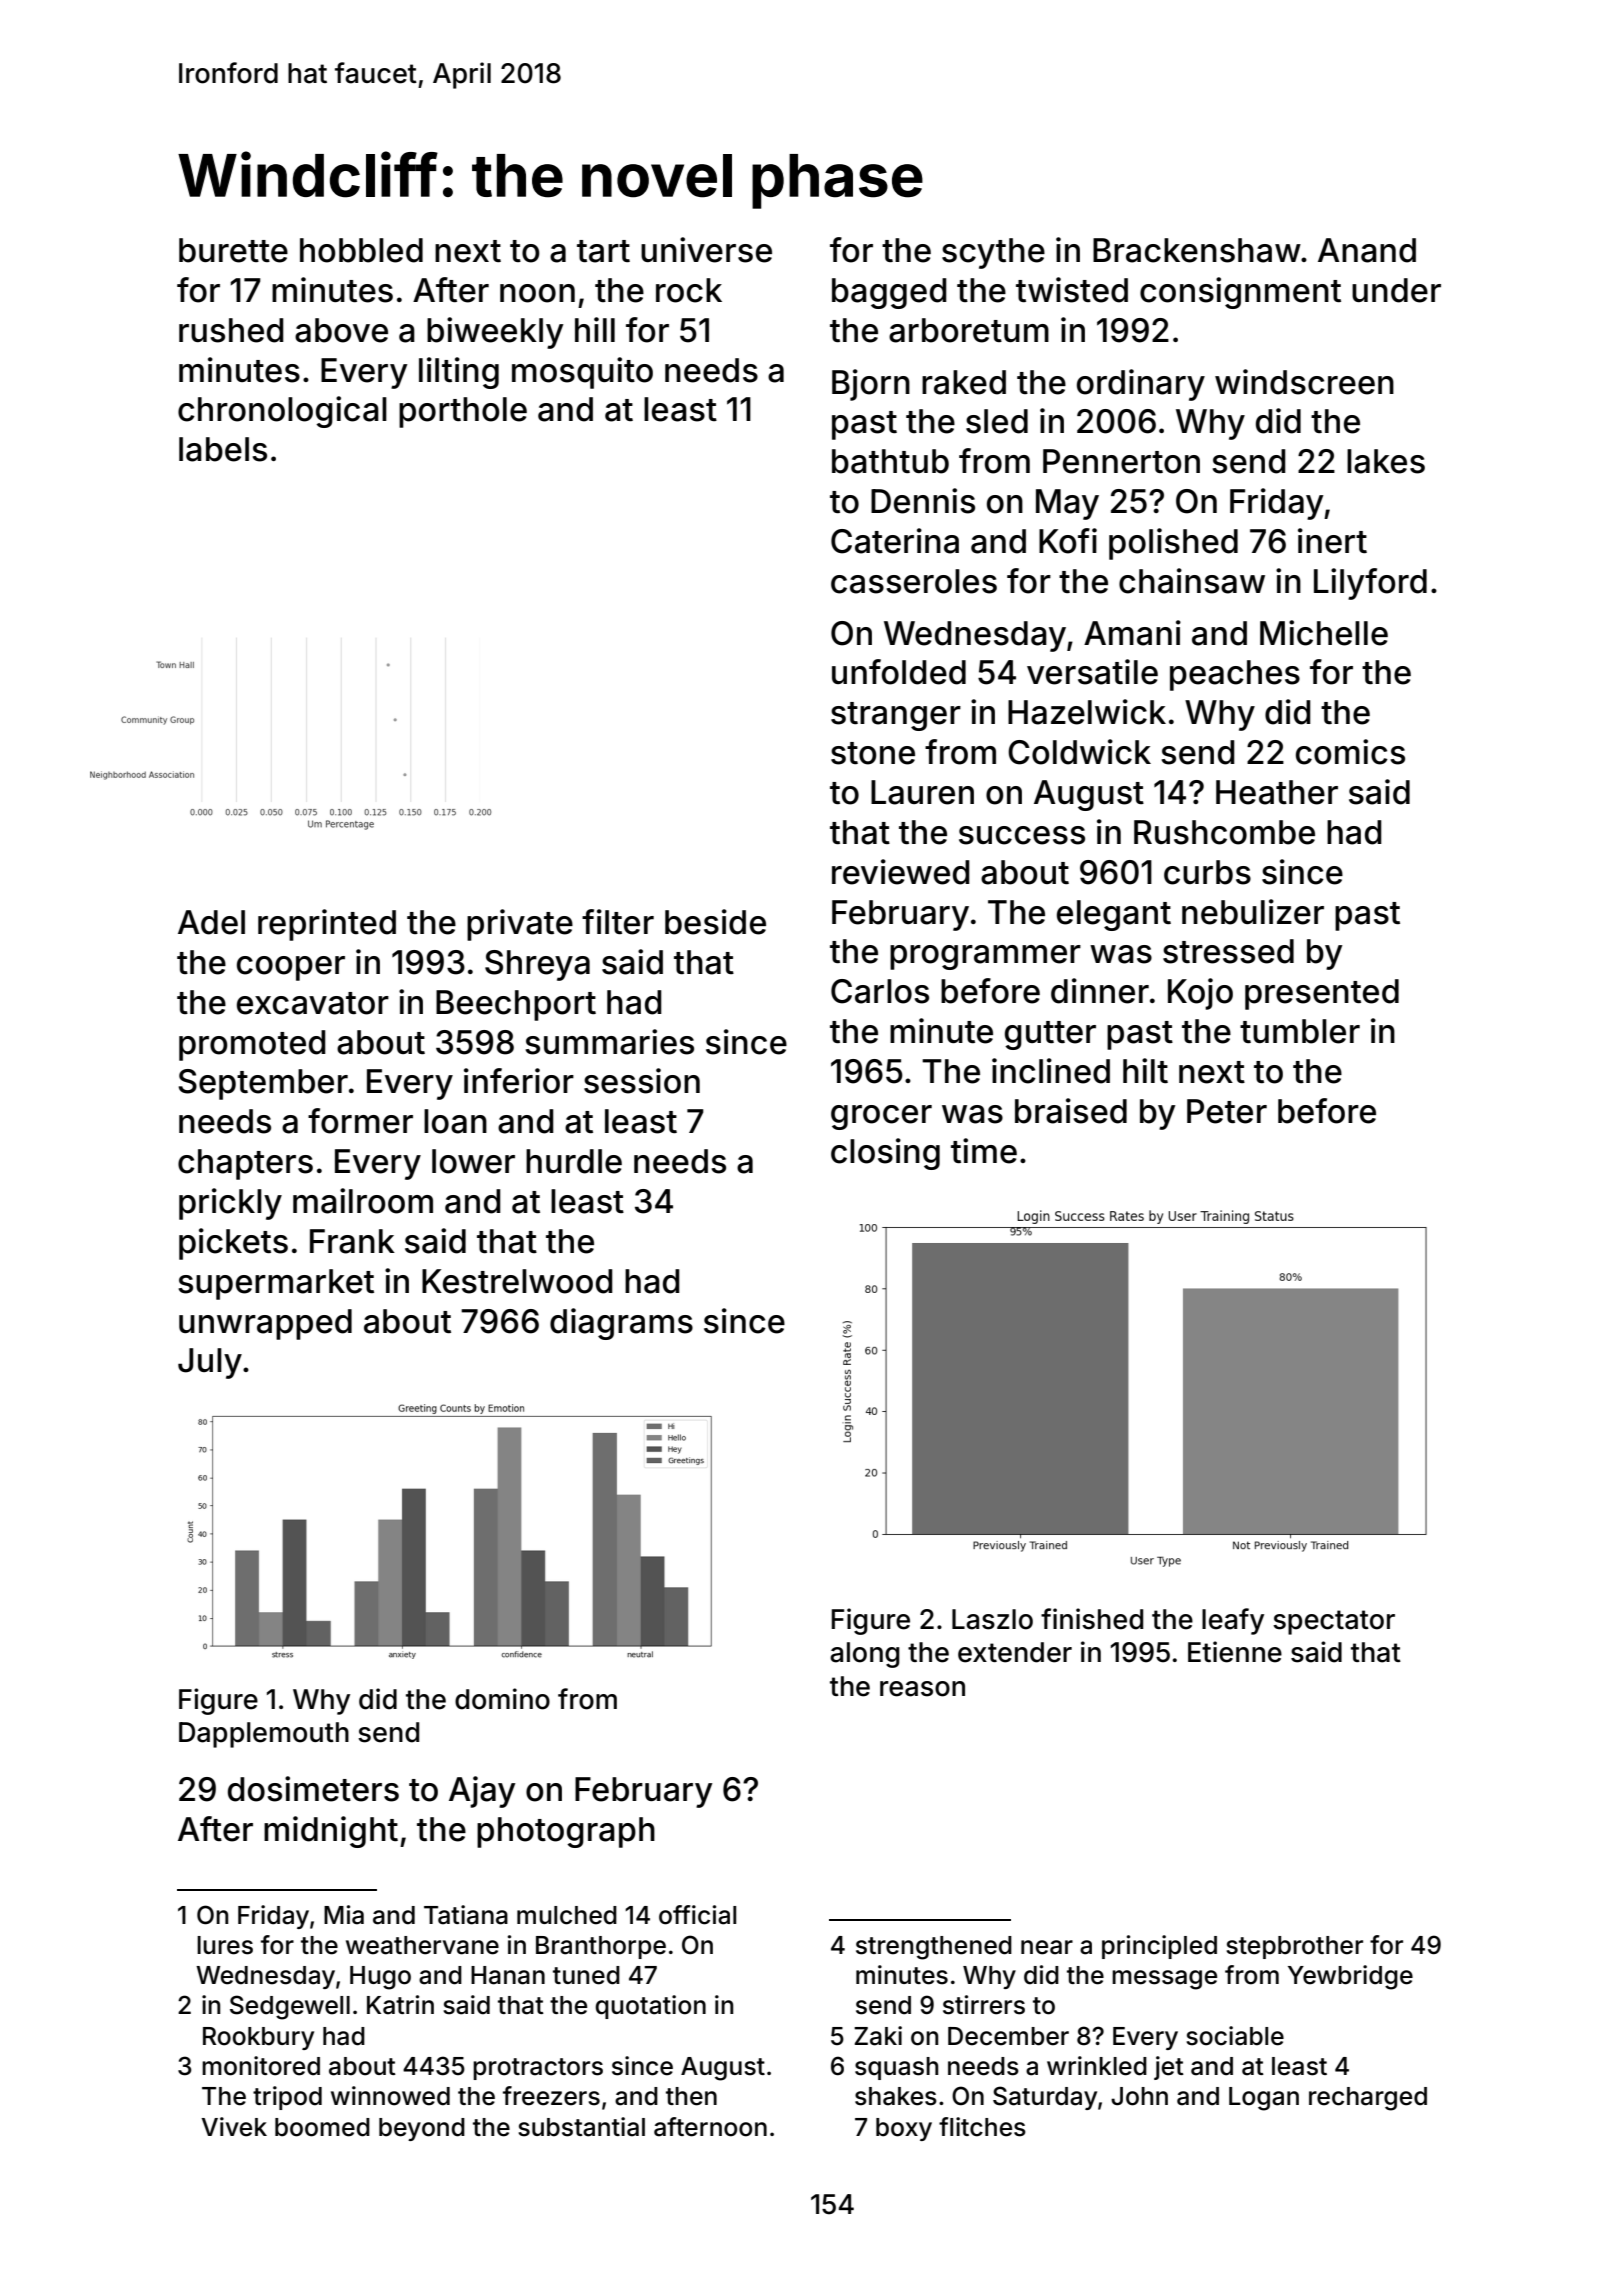 This screenshot has height=2292, width=1620. Describe the element at coordinates (264, 1735) in the screenshot. I see `Dapplemouth` at that location.
